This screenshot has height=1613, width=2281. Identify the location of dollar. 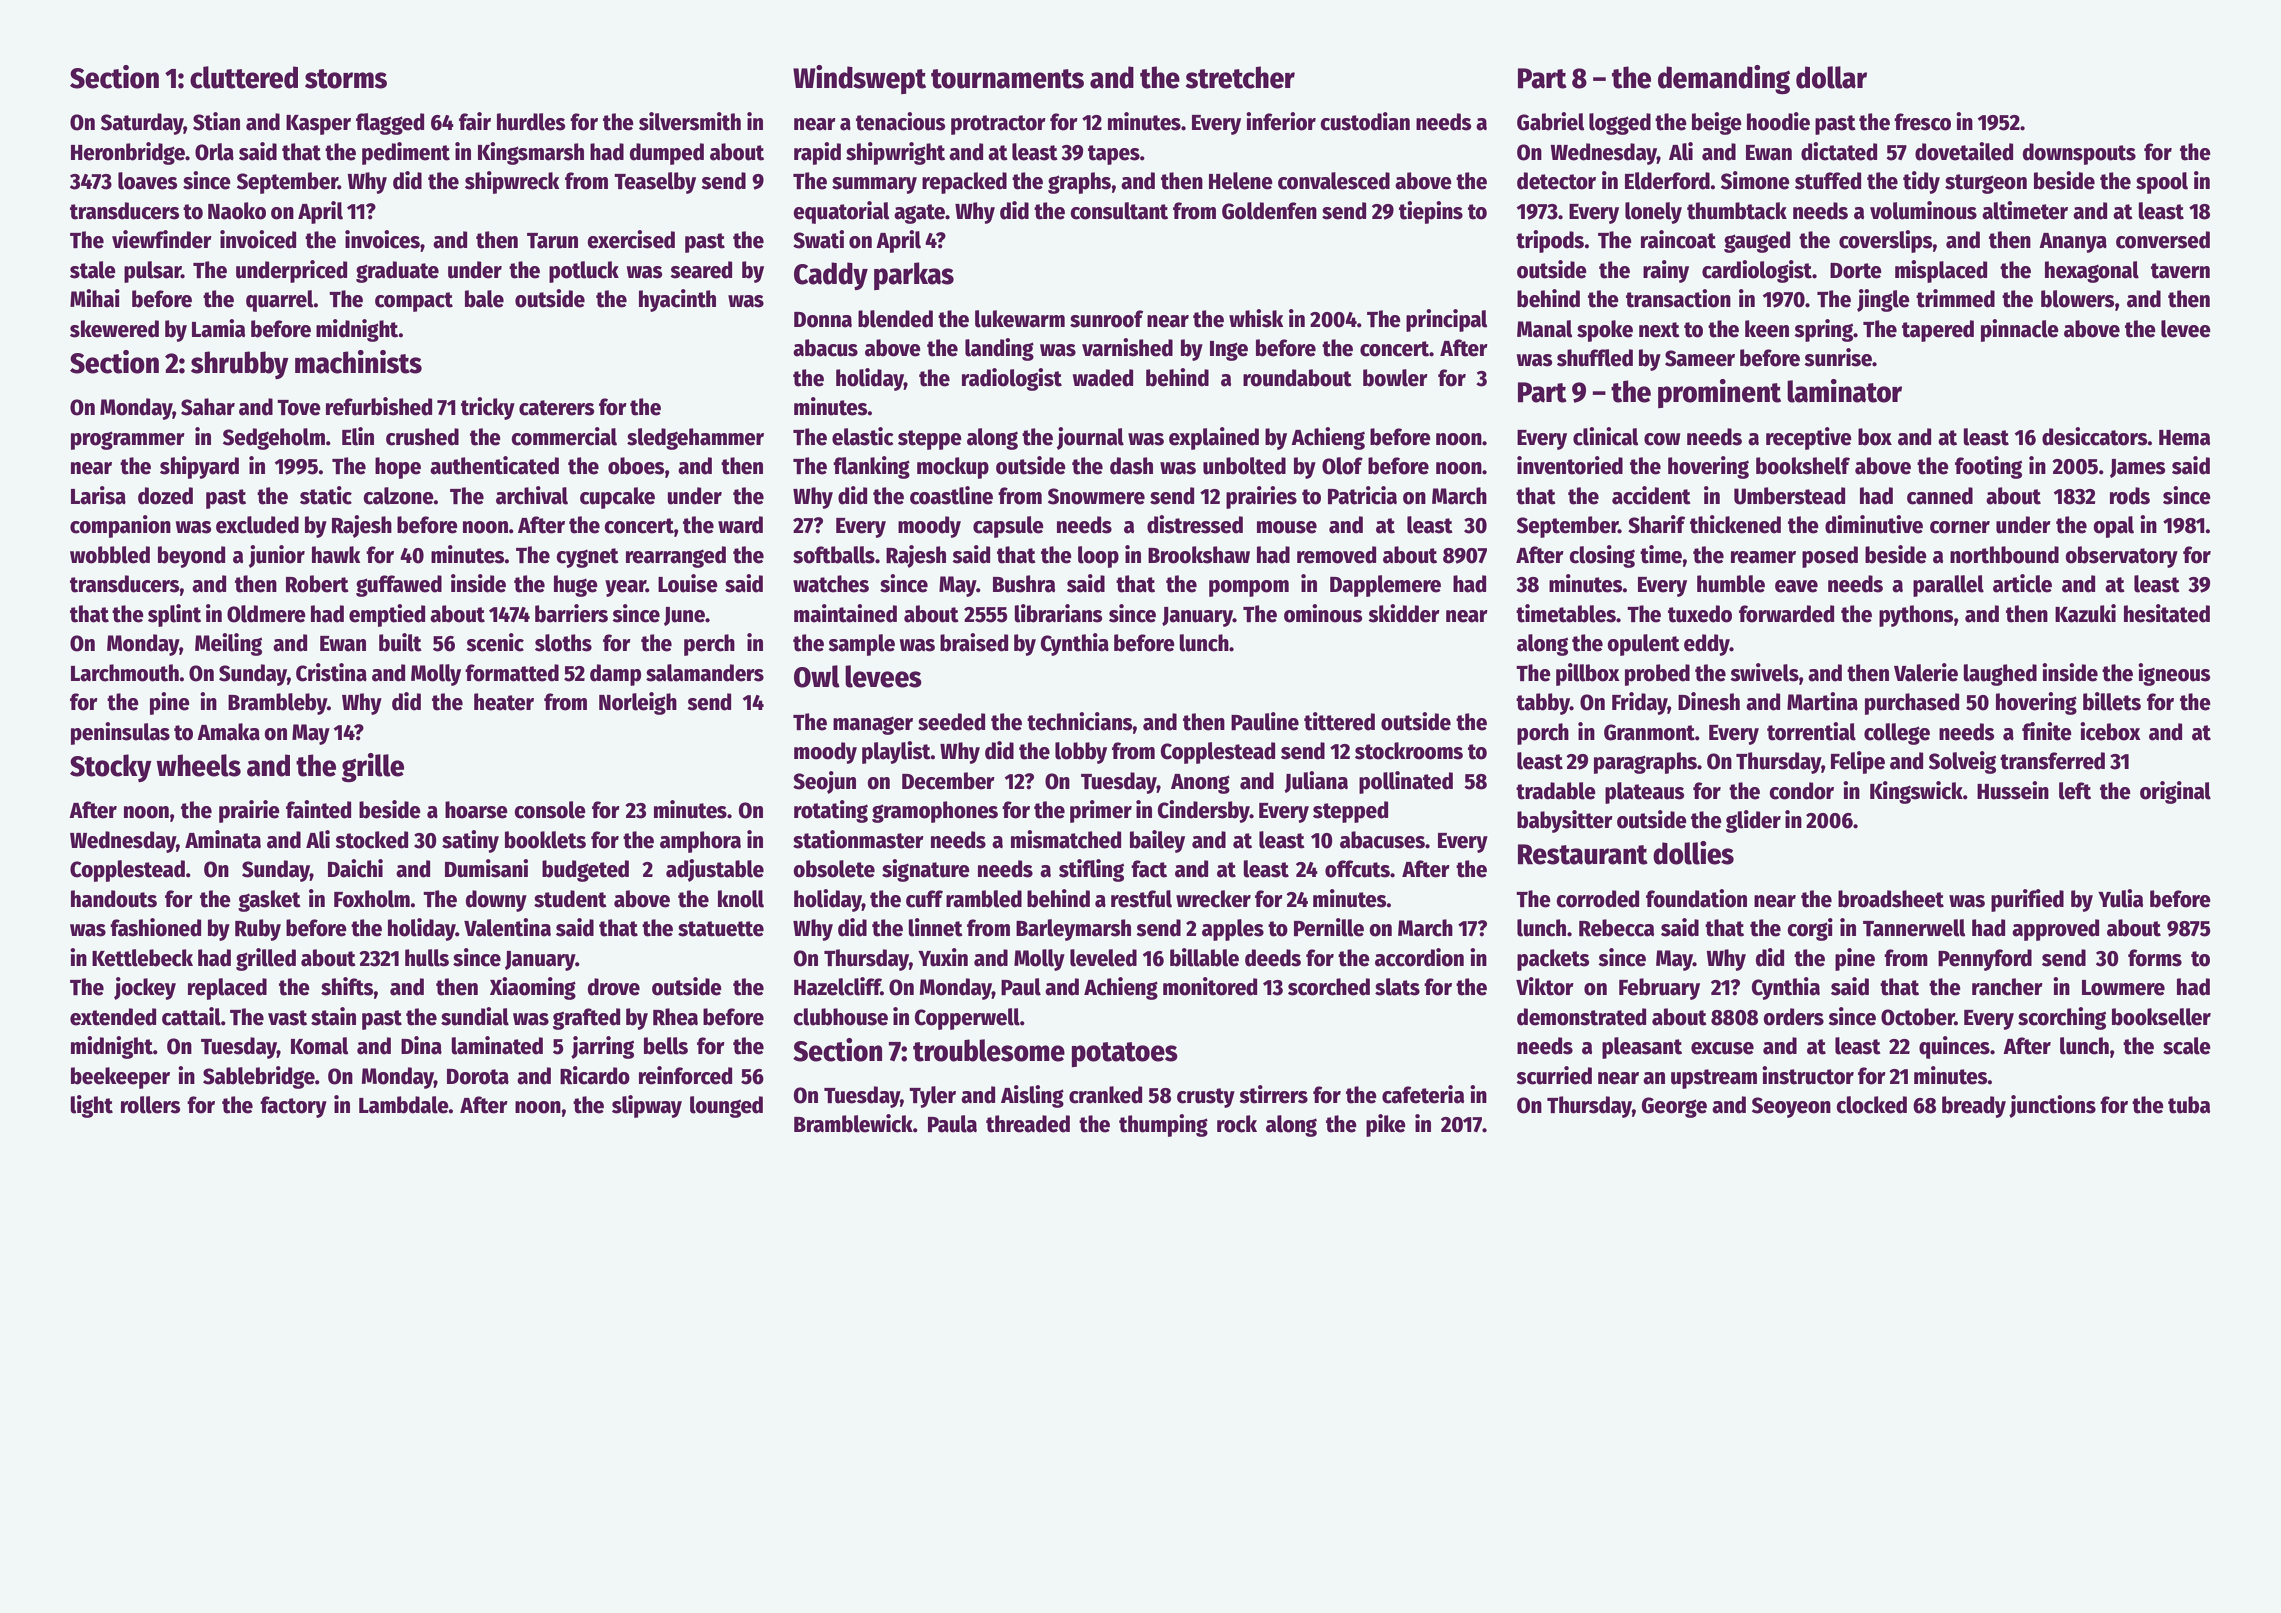
(1831, 77).
